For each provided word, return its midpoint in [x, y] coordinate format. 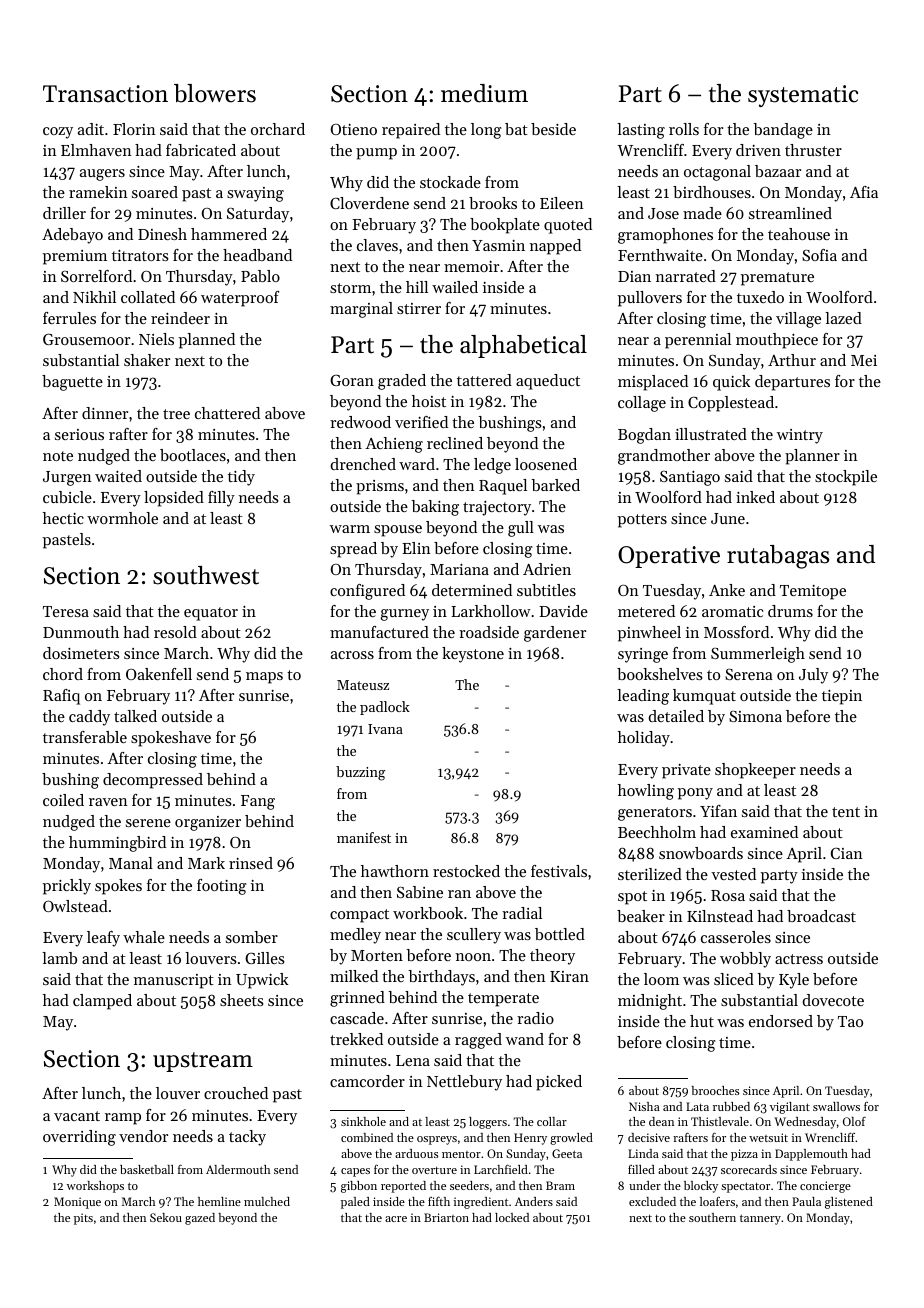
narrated [686, 276]
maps [264, 678]
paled [355, 1203]
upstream [203, 1062]
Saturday [258, 215]
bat [516, 129]
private [686, 771]
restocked [466, 871]
